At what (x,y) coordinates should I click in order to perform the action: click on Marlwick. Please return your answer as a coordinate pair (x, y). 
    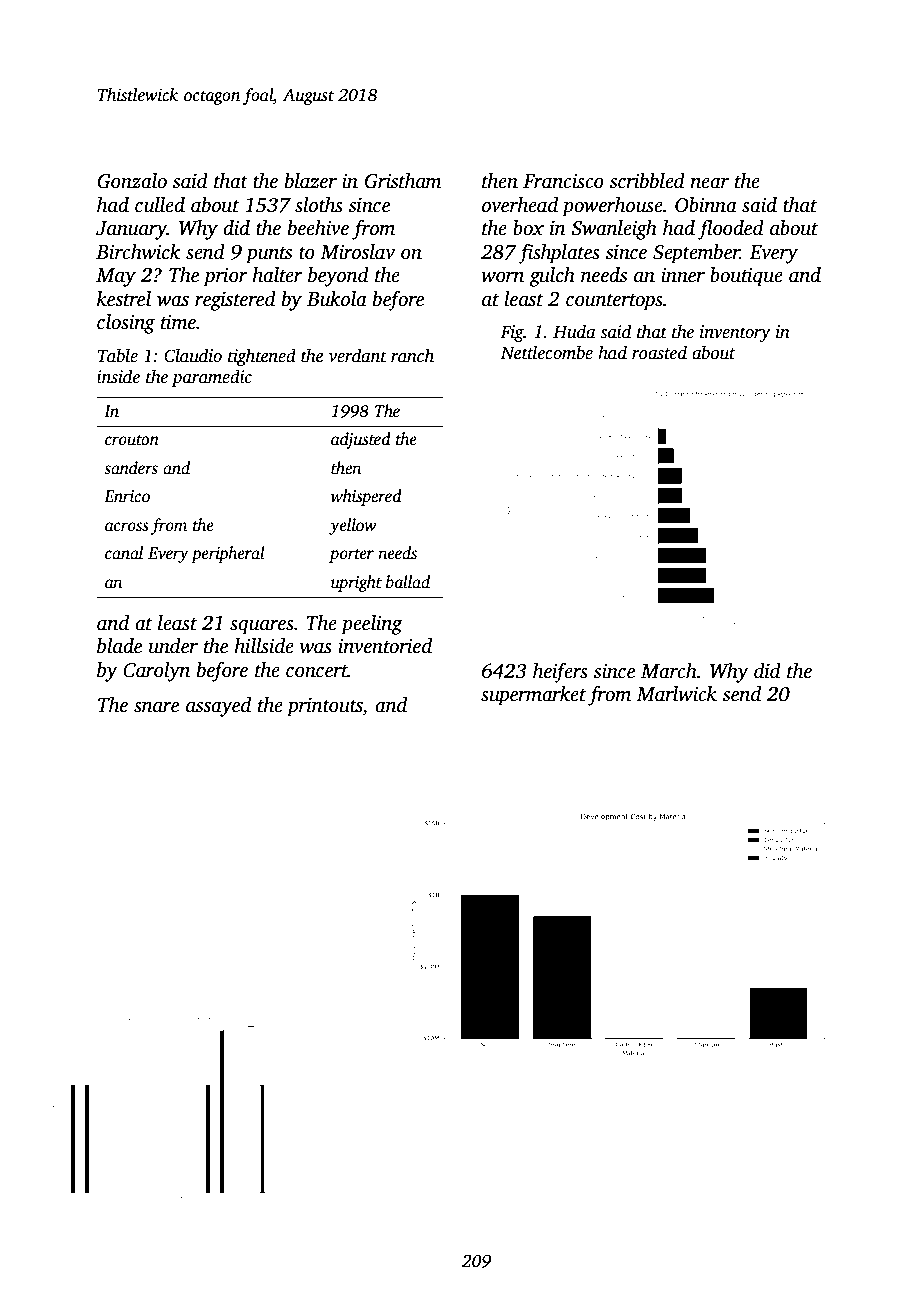
    Looking at the image, I should click on (676, 694).
